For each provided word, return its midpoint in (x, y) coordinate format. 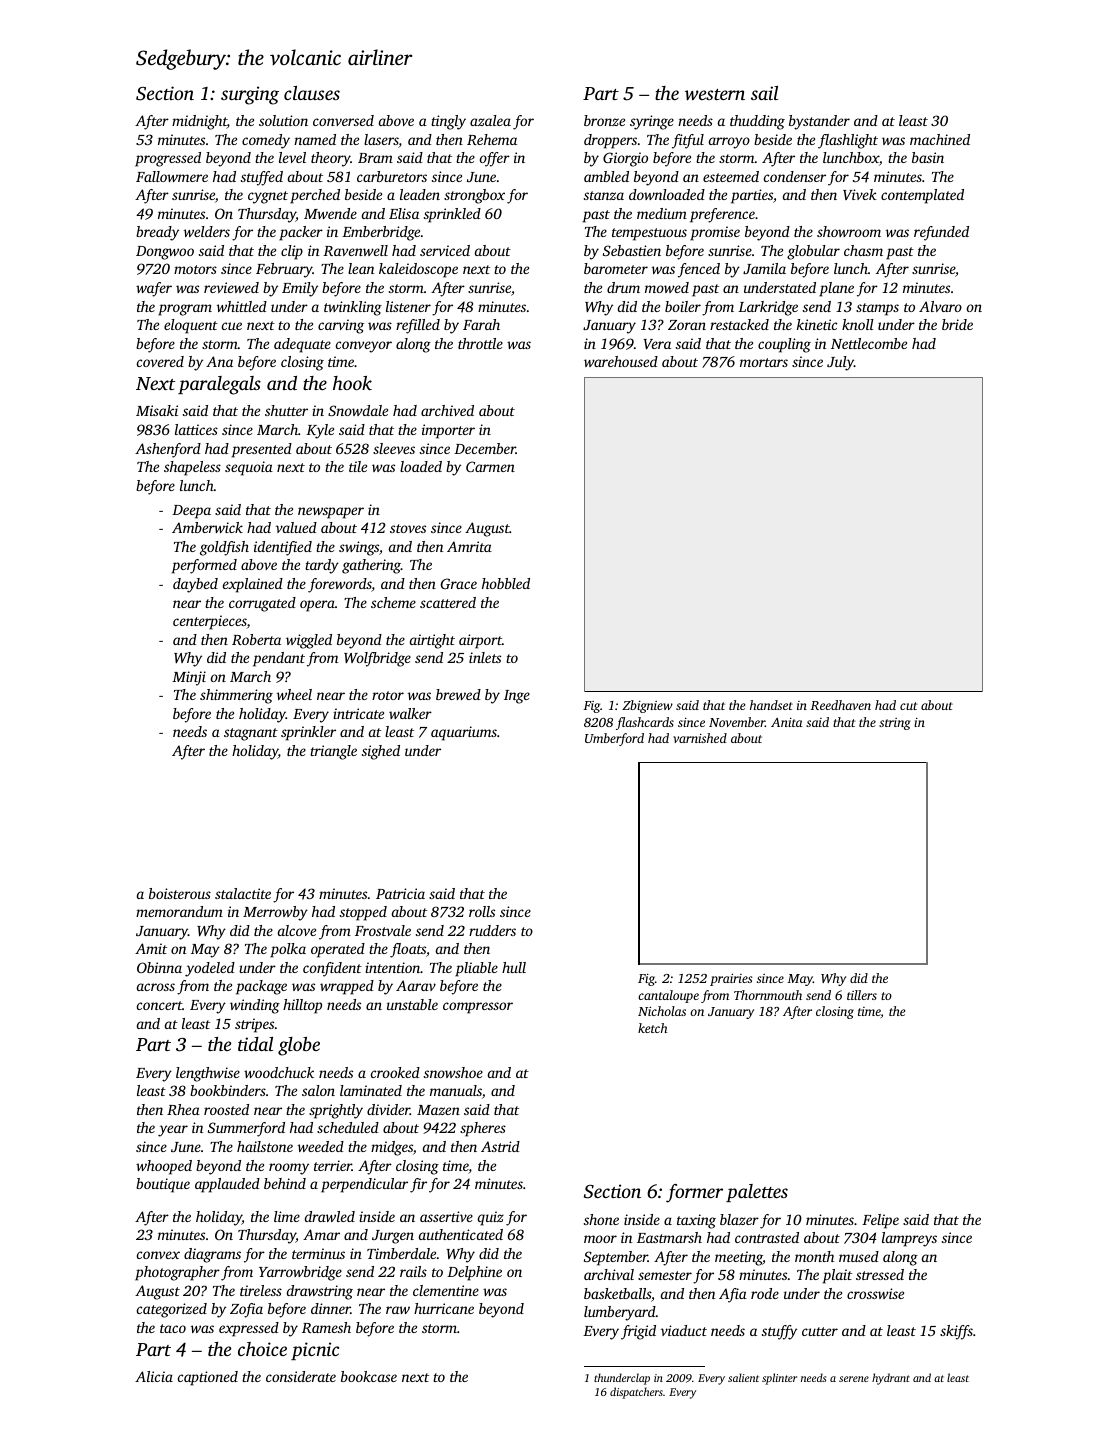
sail (764, 93)
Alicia (154, 1376)
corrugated (262, 604)
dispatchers (636, 1393)
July (840, 363)
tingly (448, 122)
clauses (312, 93)
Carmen (490, 466)
